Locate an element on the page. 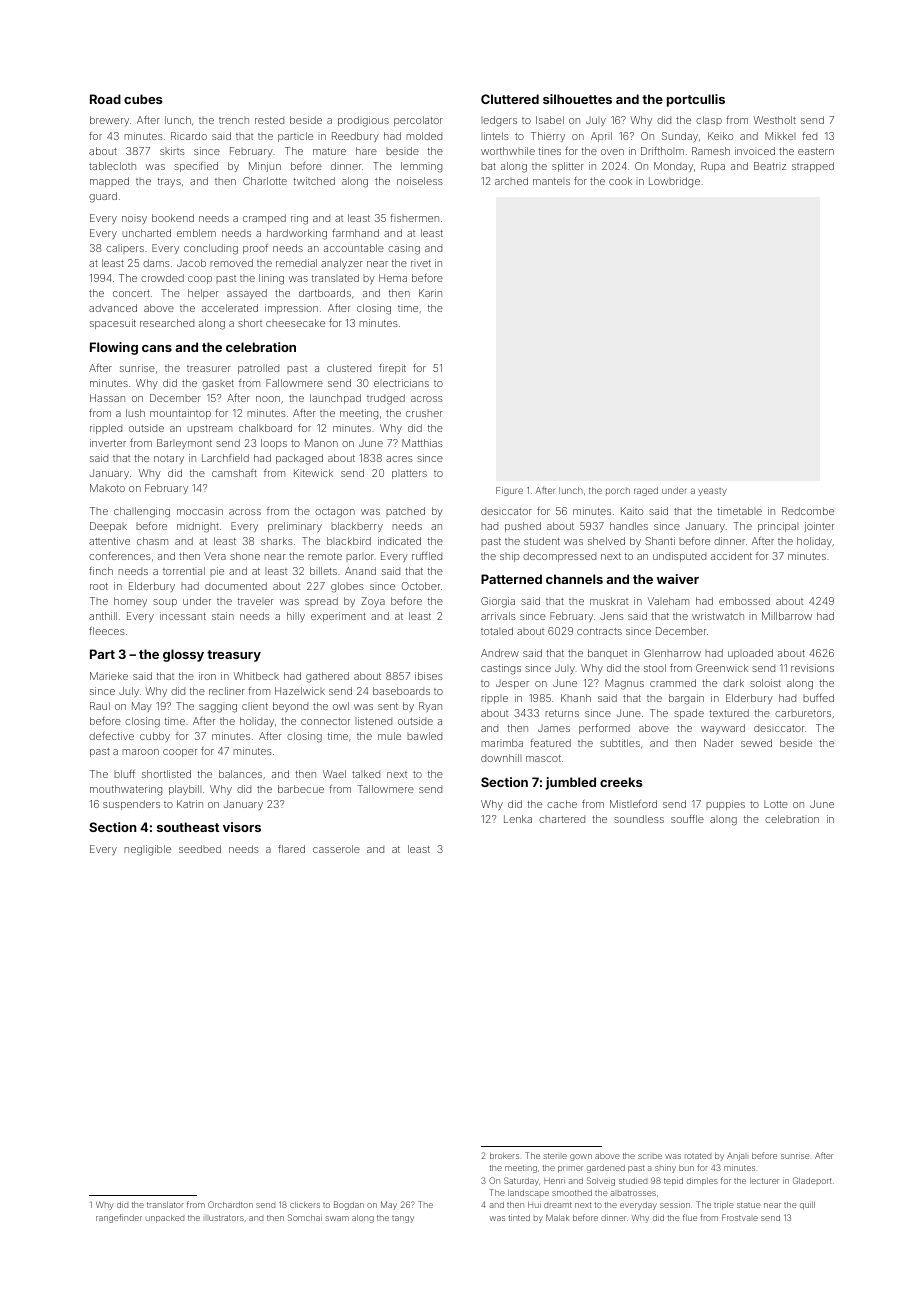 The image size is (924, 1308). Lowbridge is located at coordinates (674, 182).
